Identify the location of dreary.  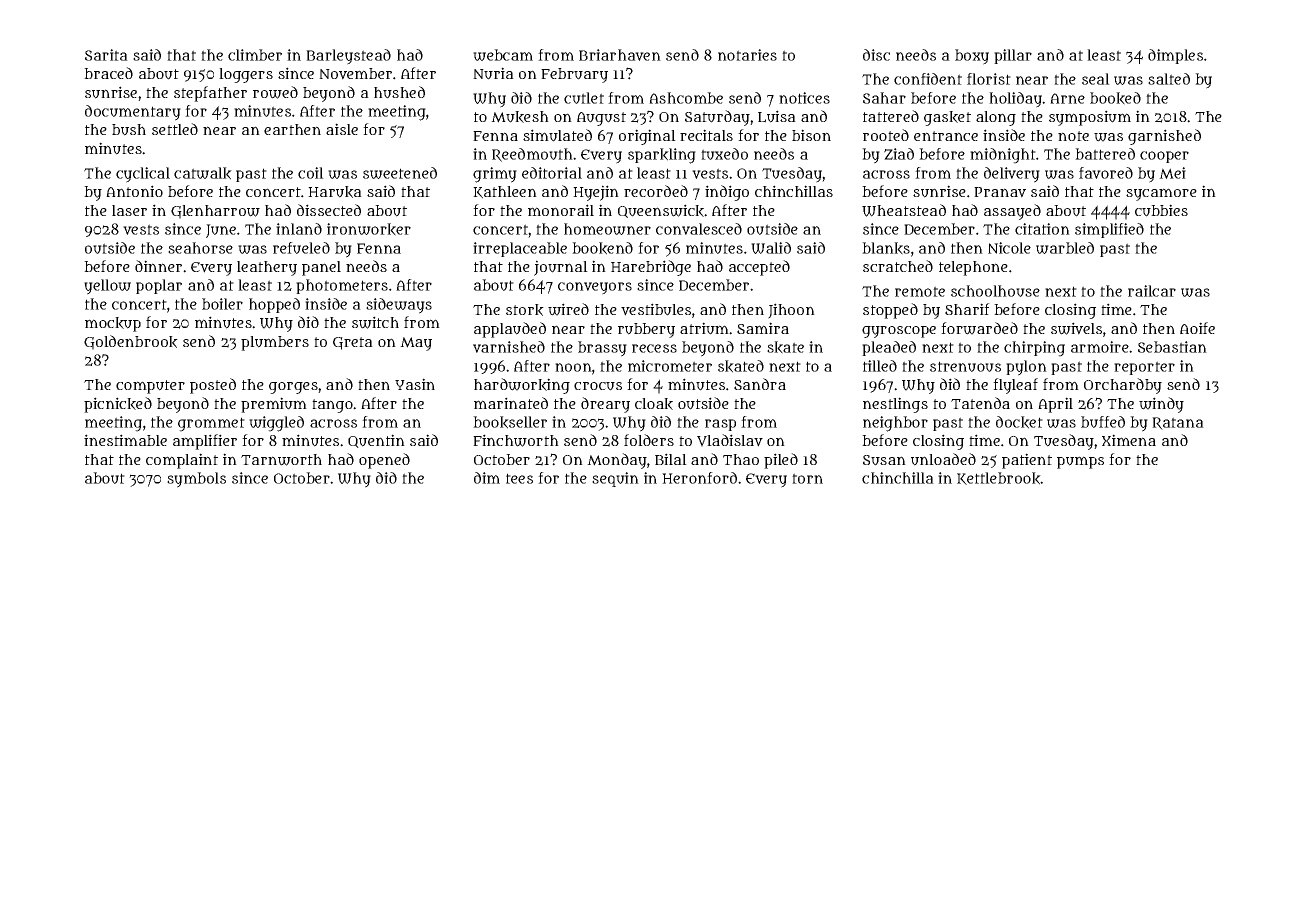
(605, 405).
